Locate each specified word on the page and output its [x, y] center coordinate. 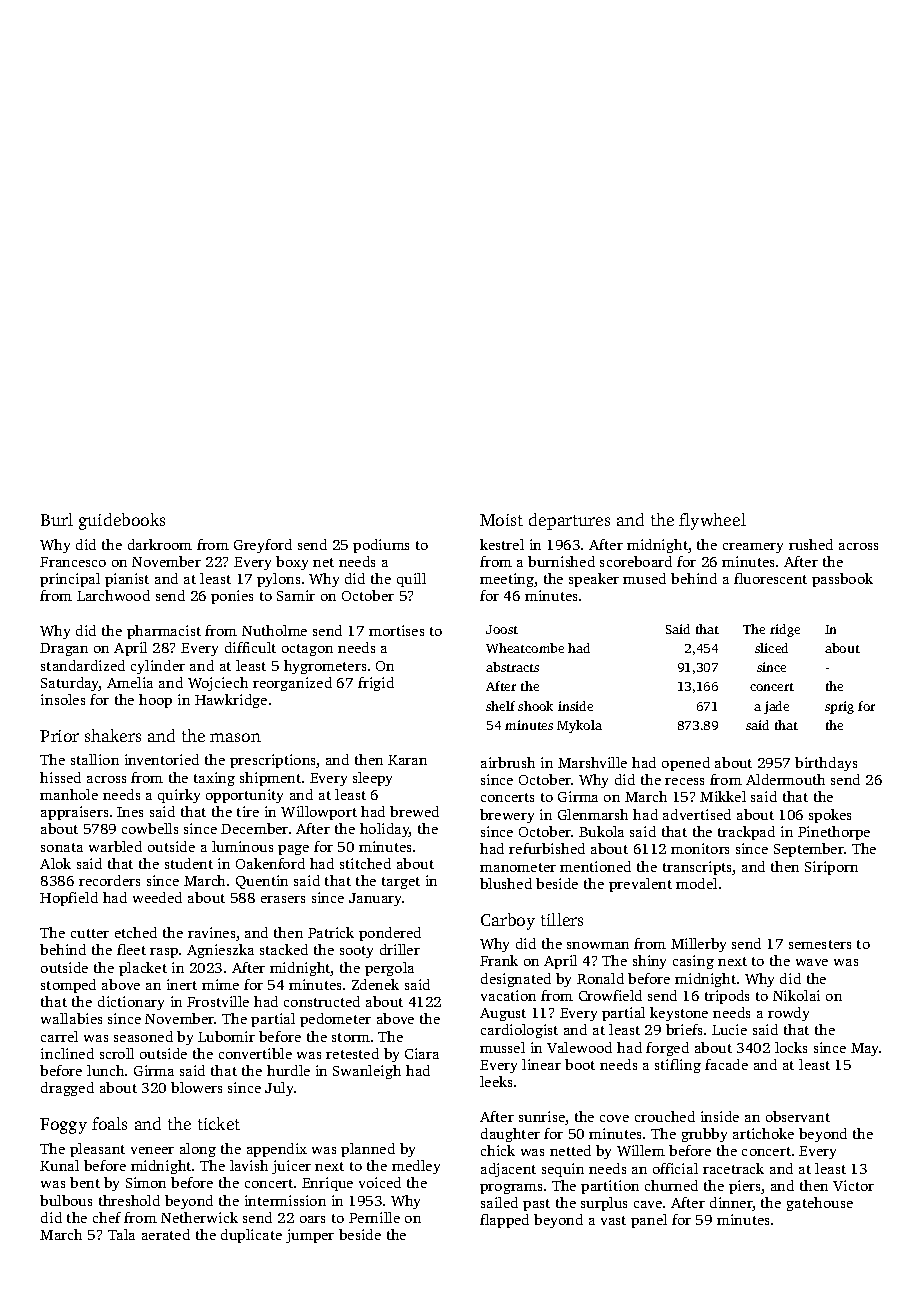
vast [613, 1220]
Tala [121, 1234]
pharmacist [164, 632]
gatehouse [820, 1204]
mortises [396, 630]
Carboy [508, 921]
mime [220, 984]
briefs [684, 1029]
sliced [771, 648]
